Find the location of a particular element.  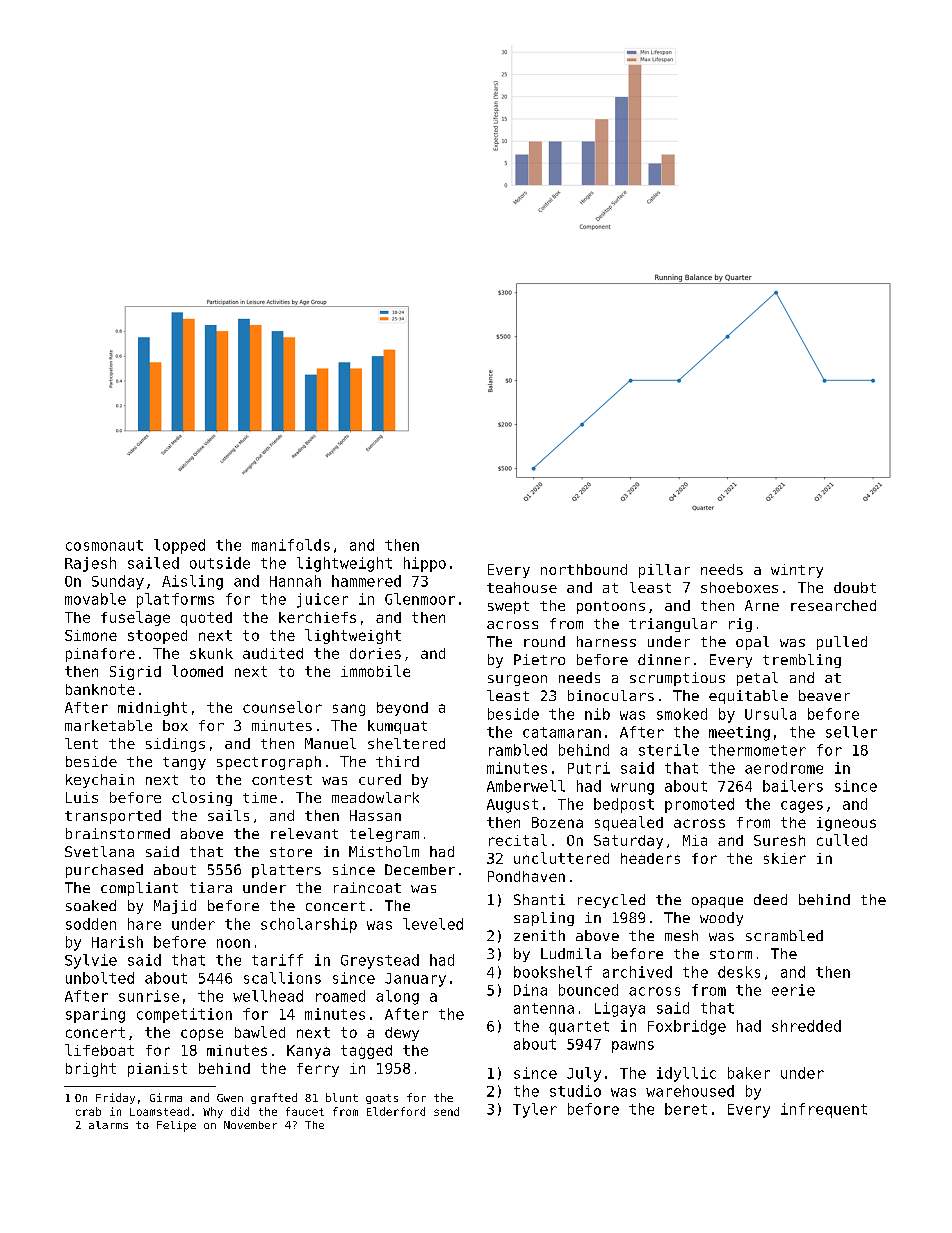

Manuel is located at coordinates (330, 743).
